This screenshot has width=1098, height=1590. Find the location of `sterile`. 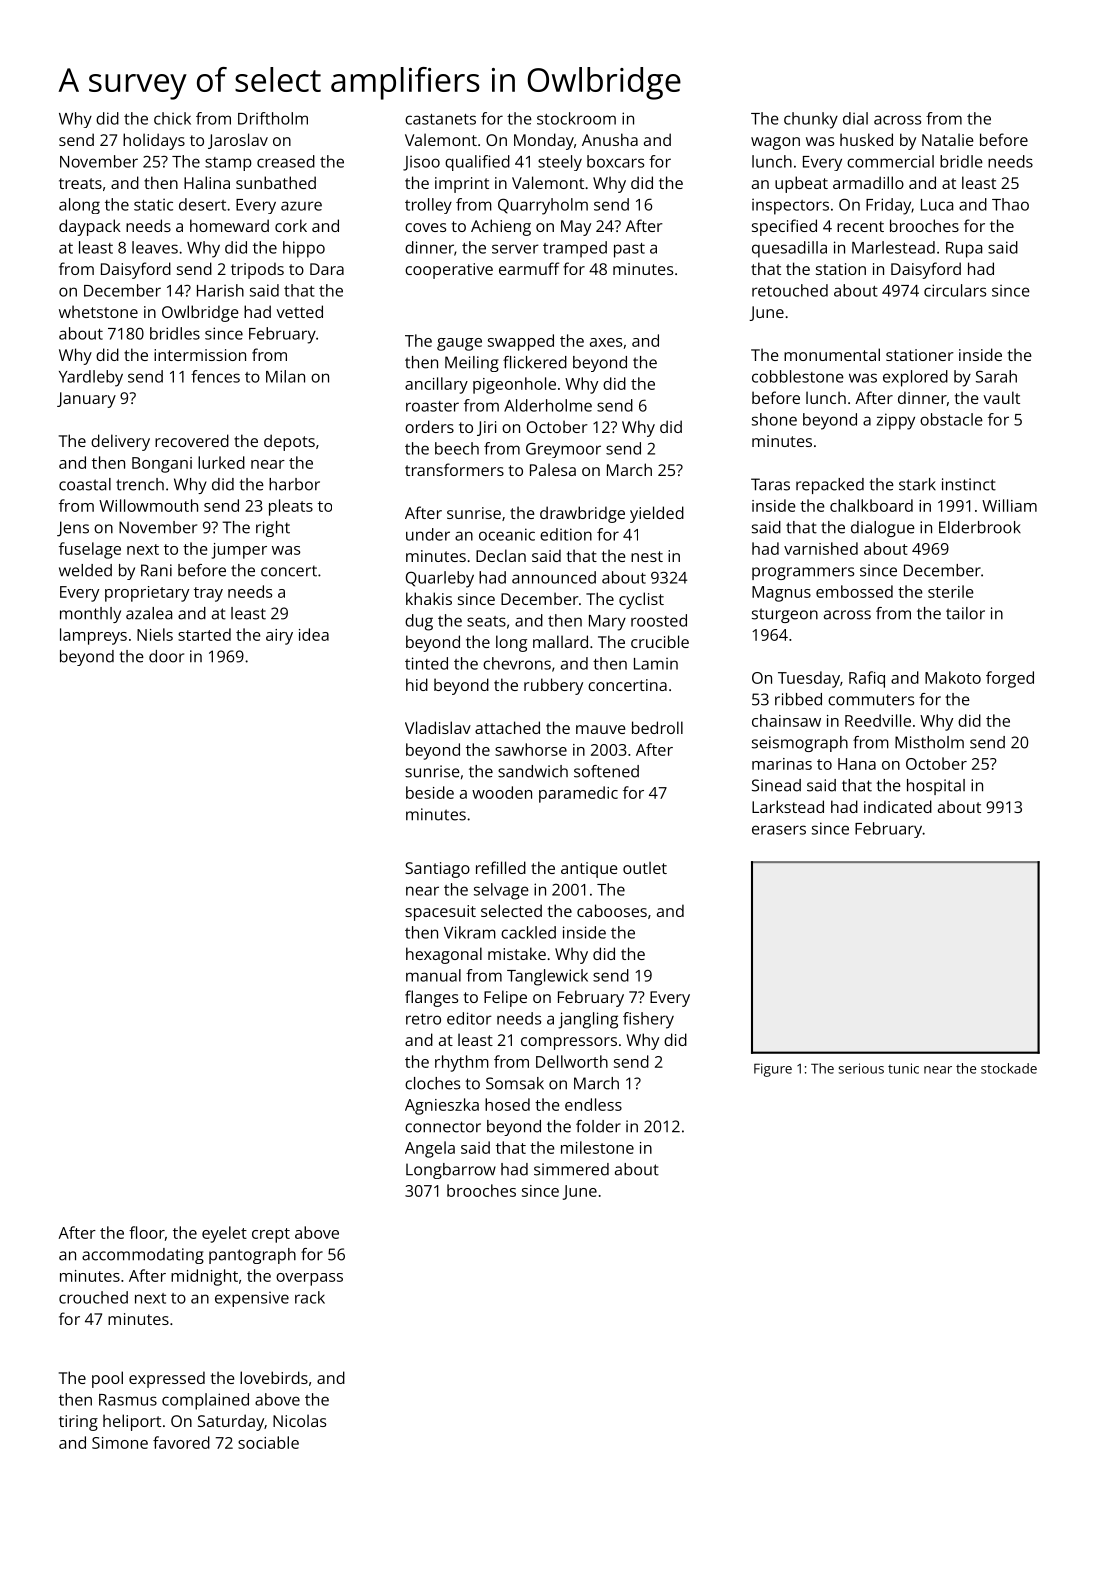

sterile is located at coordinates (951, 591).
